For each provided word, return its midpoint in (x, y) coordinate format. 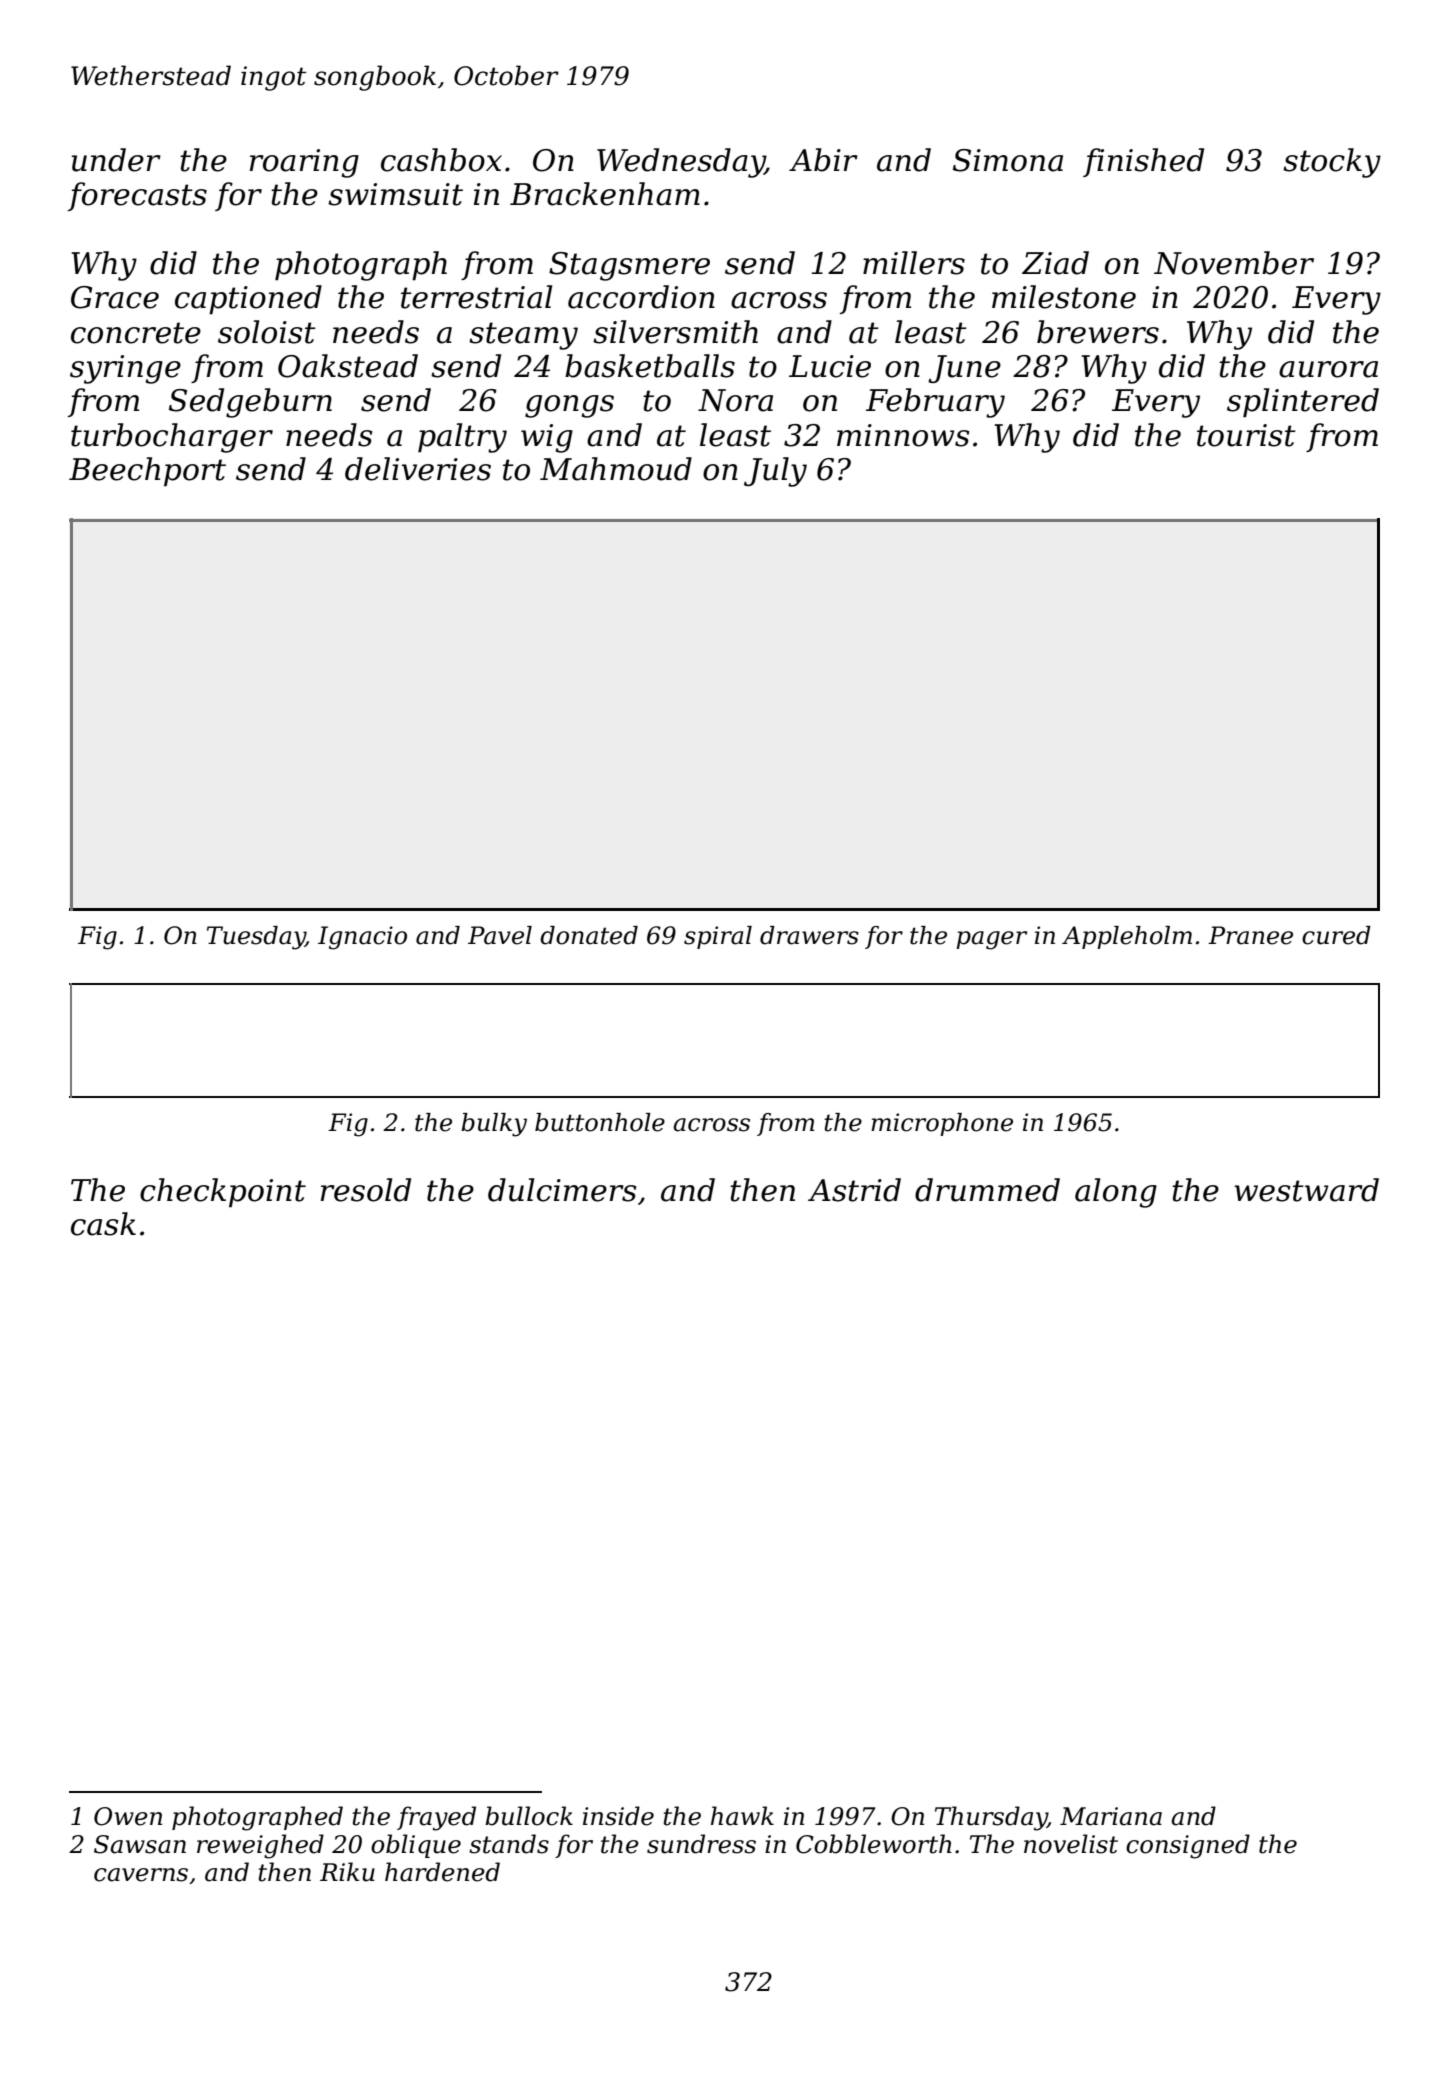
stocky (1332, 163)
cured (1336, 935)
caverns (141, 1875)
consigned (1188, 1846)
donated (589, 935)
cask (103, 1224)
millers (914, 263)
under (116, 160)
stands (509, 1844)
